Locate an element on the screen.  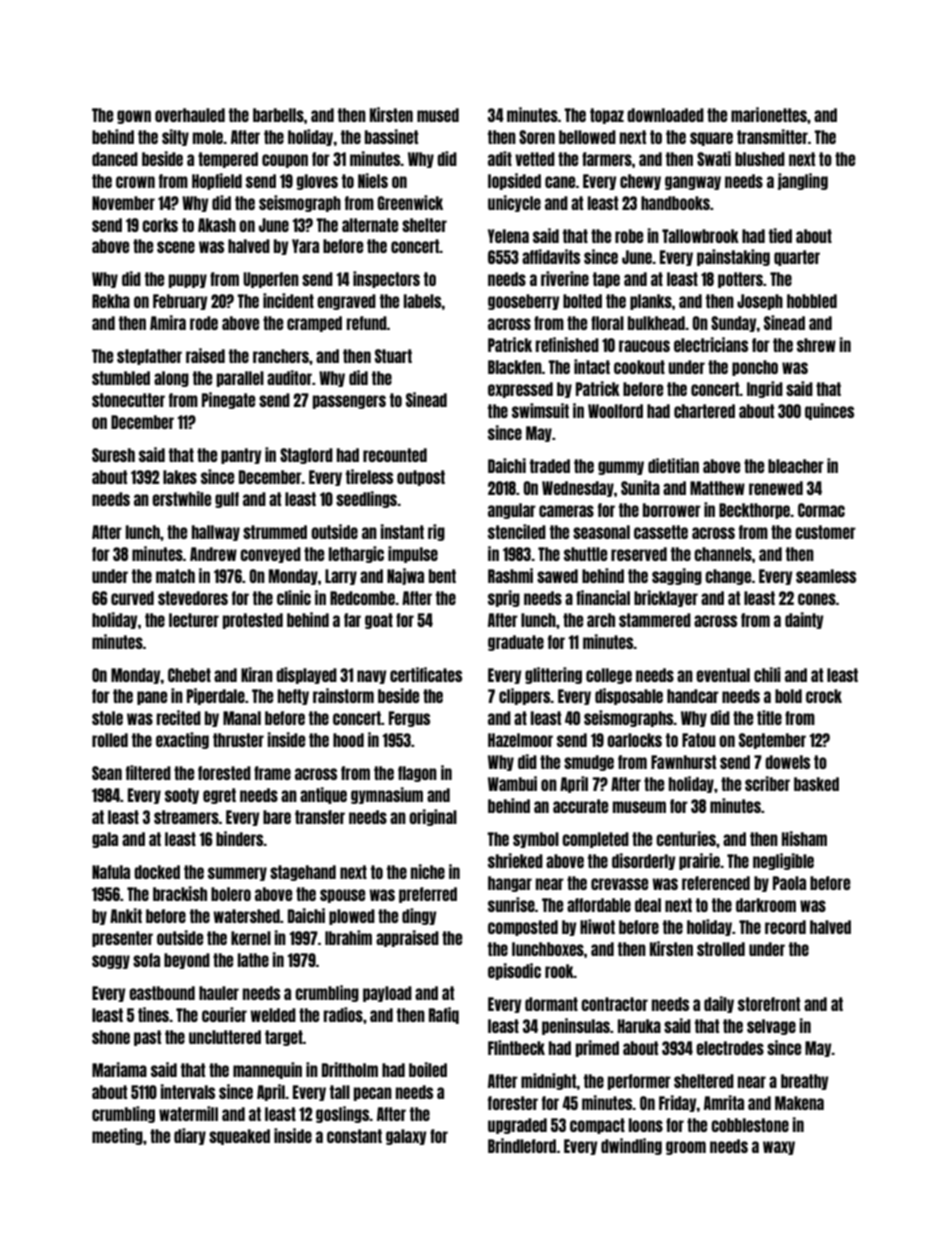
completed is located at coordinates (595, 840).
